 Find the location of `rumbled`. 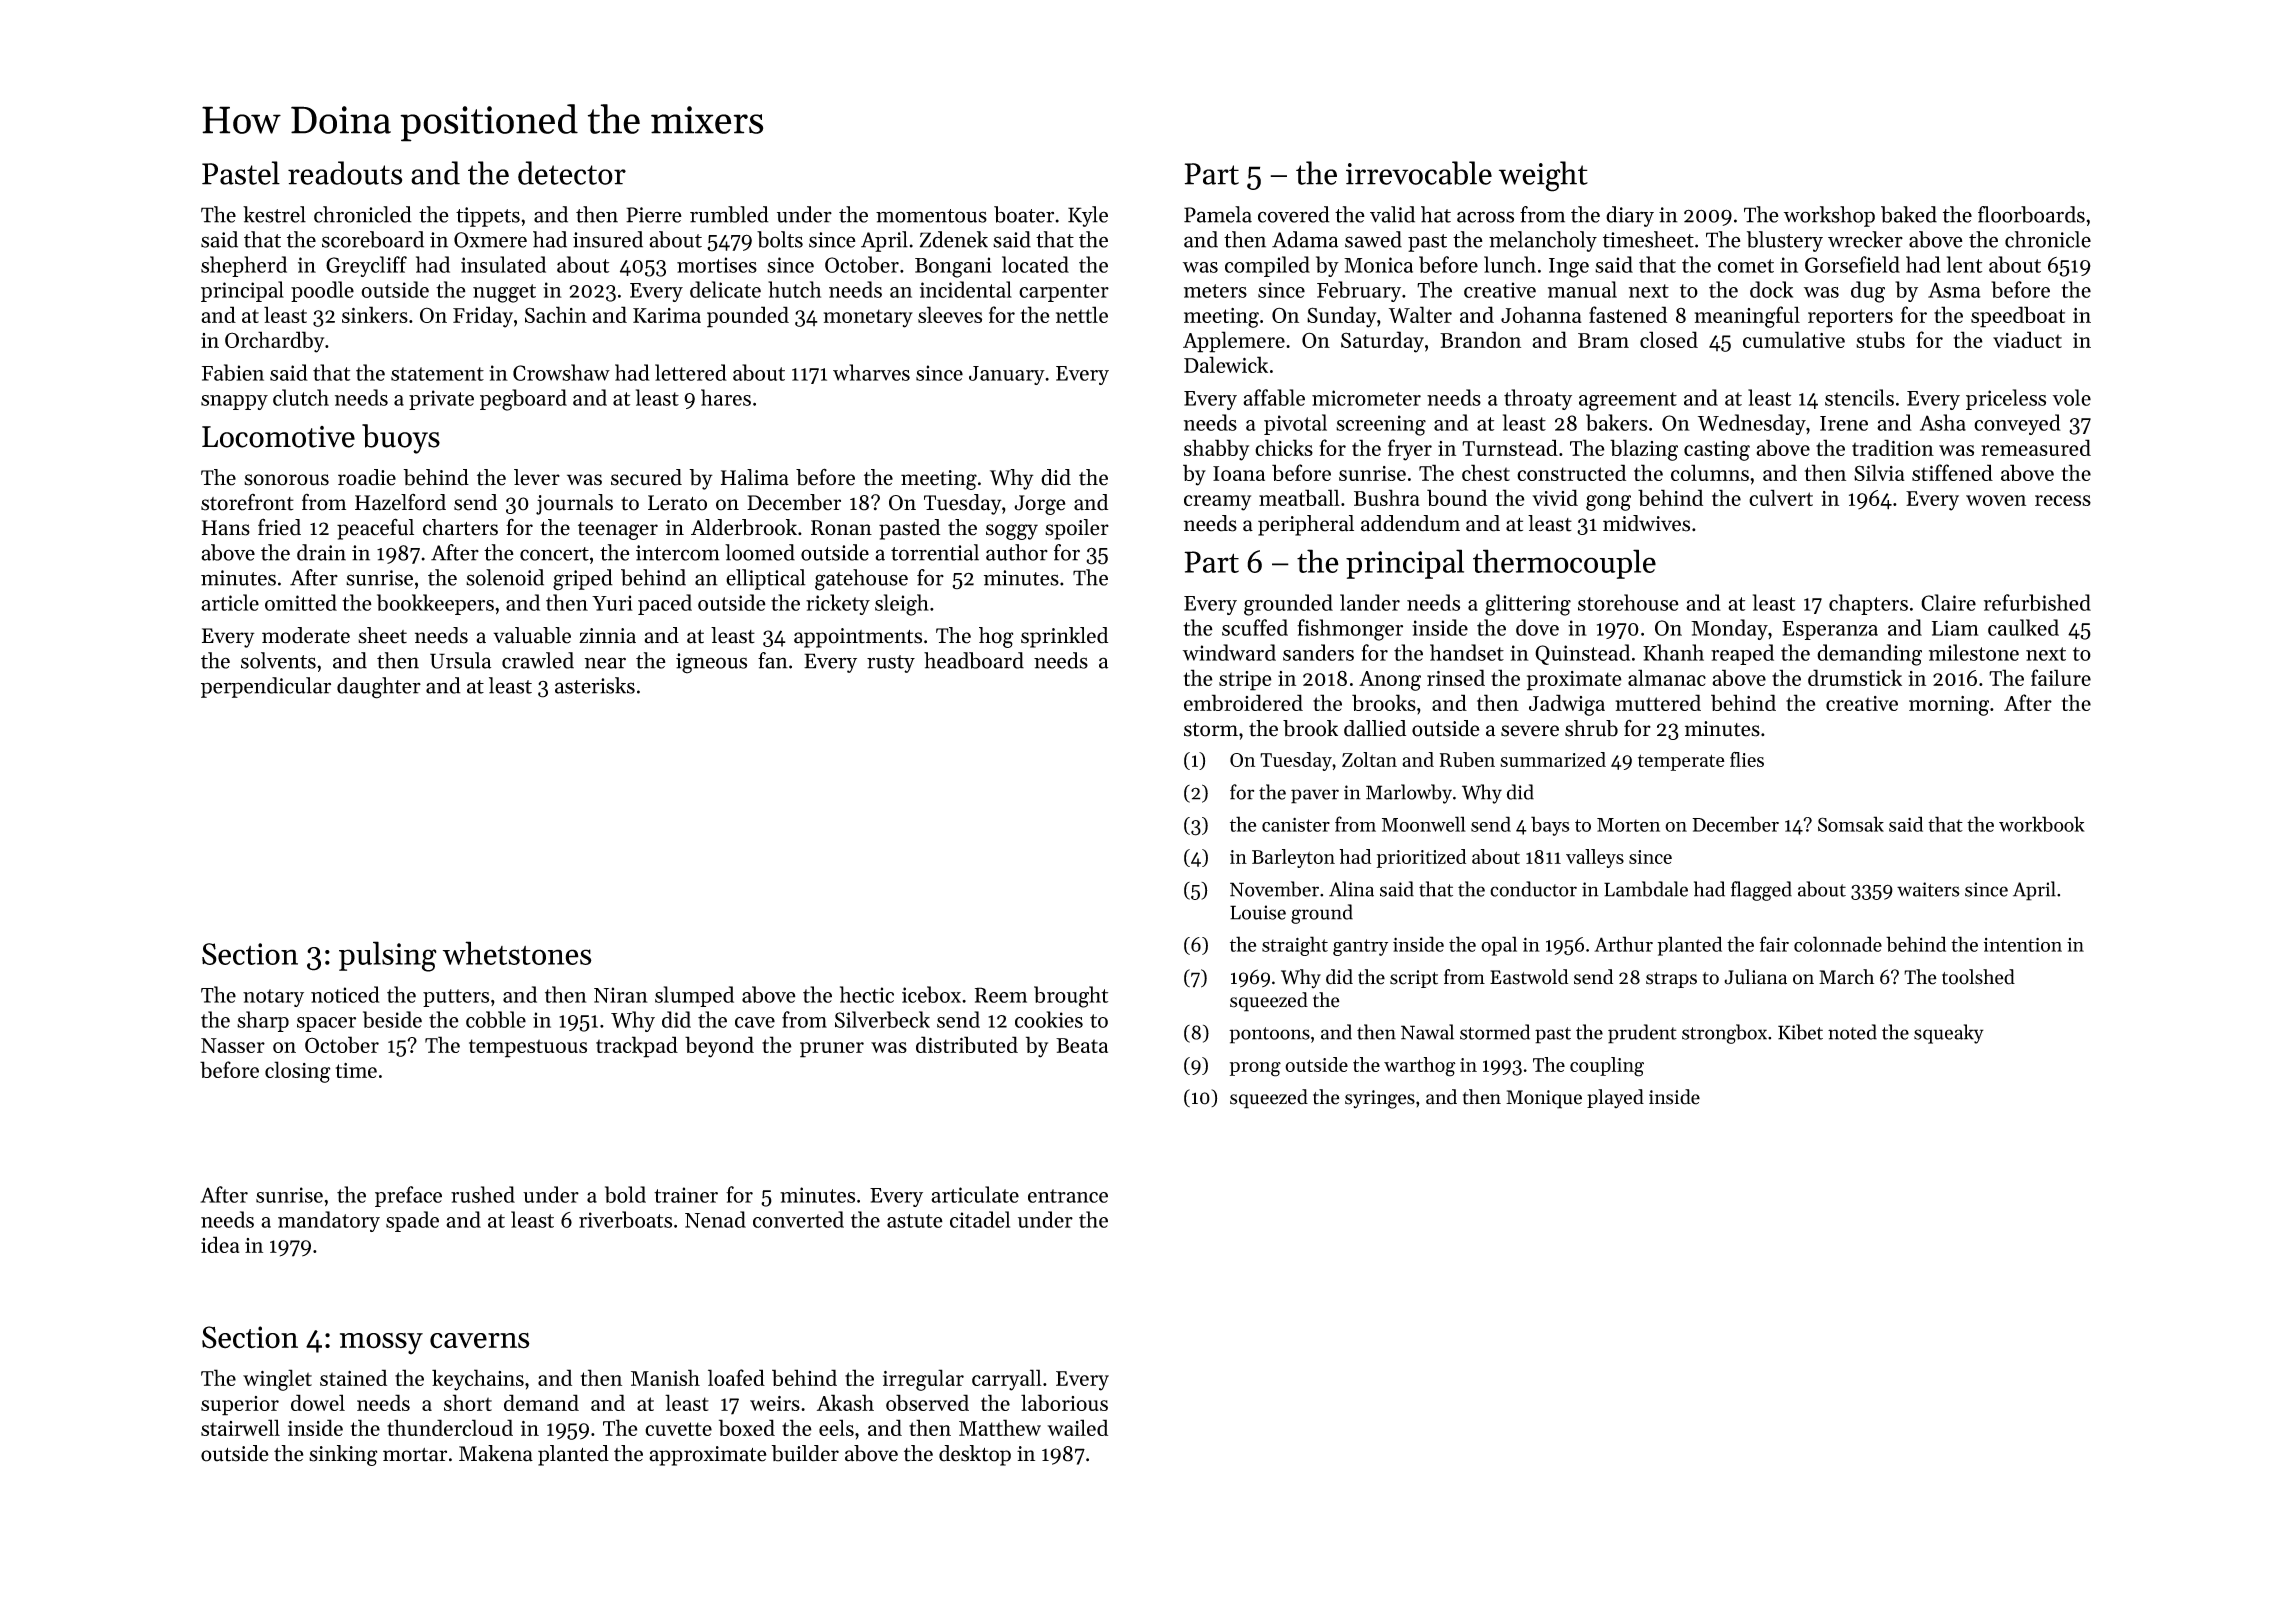

rumbled is located at coordinates (729, 214).
